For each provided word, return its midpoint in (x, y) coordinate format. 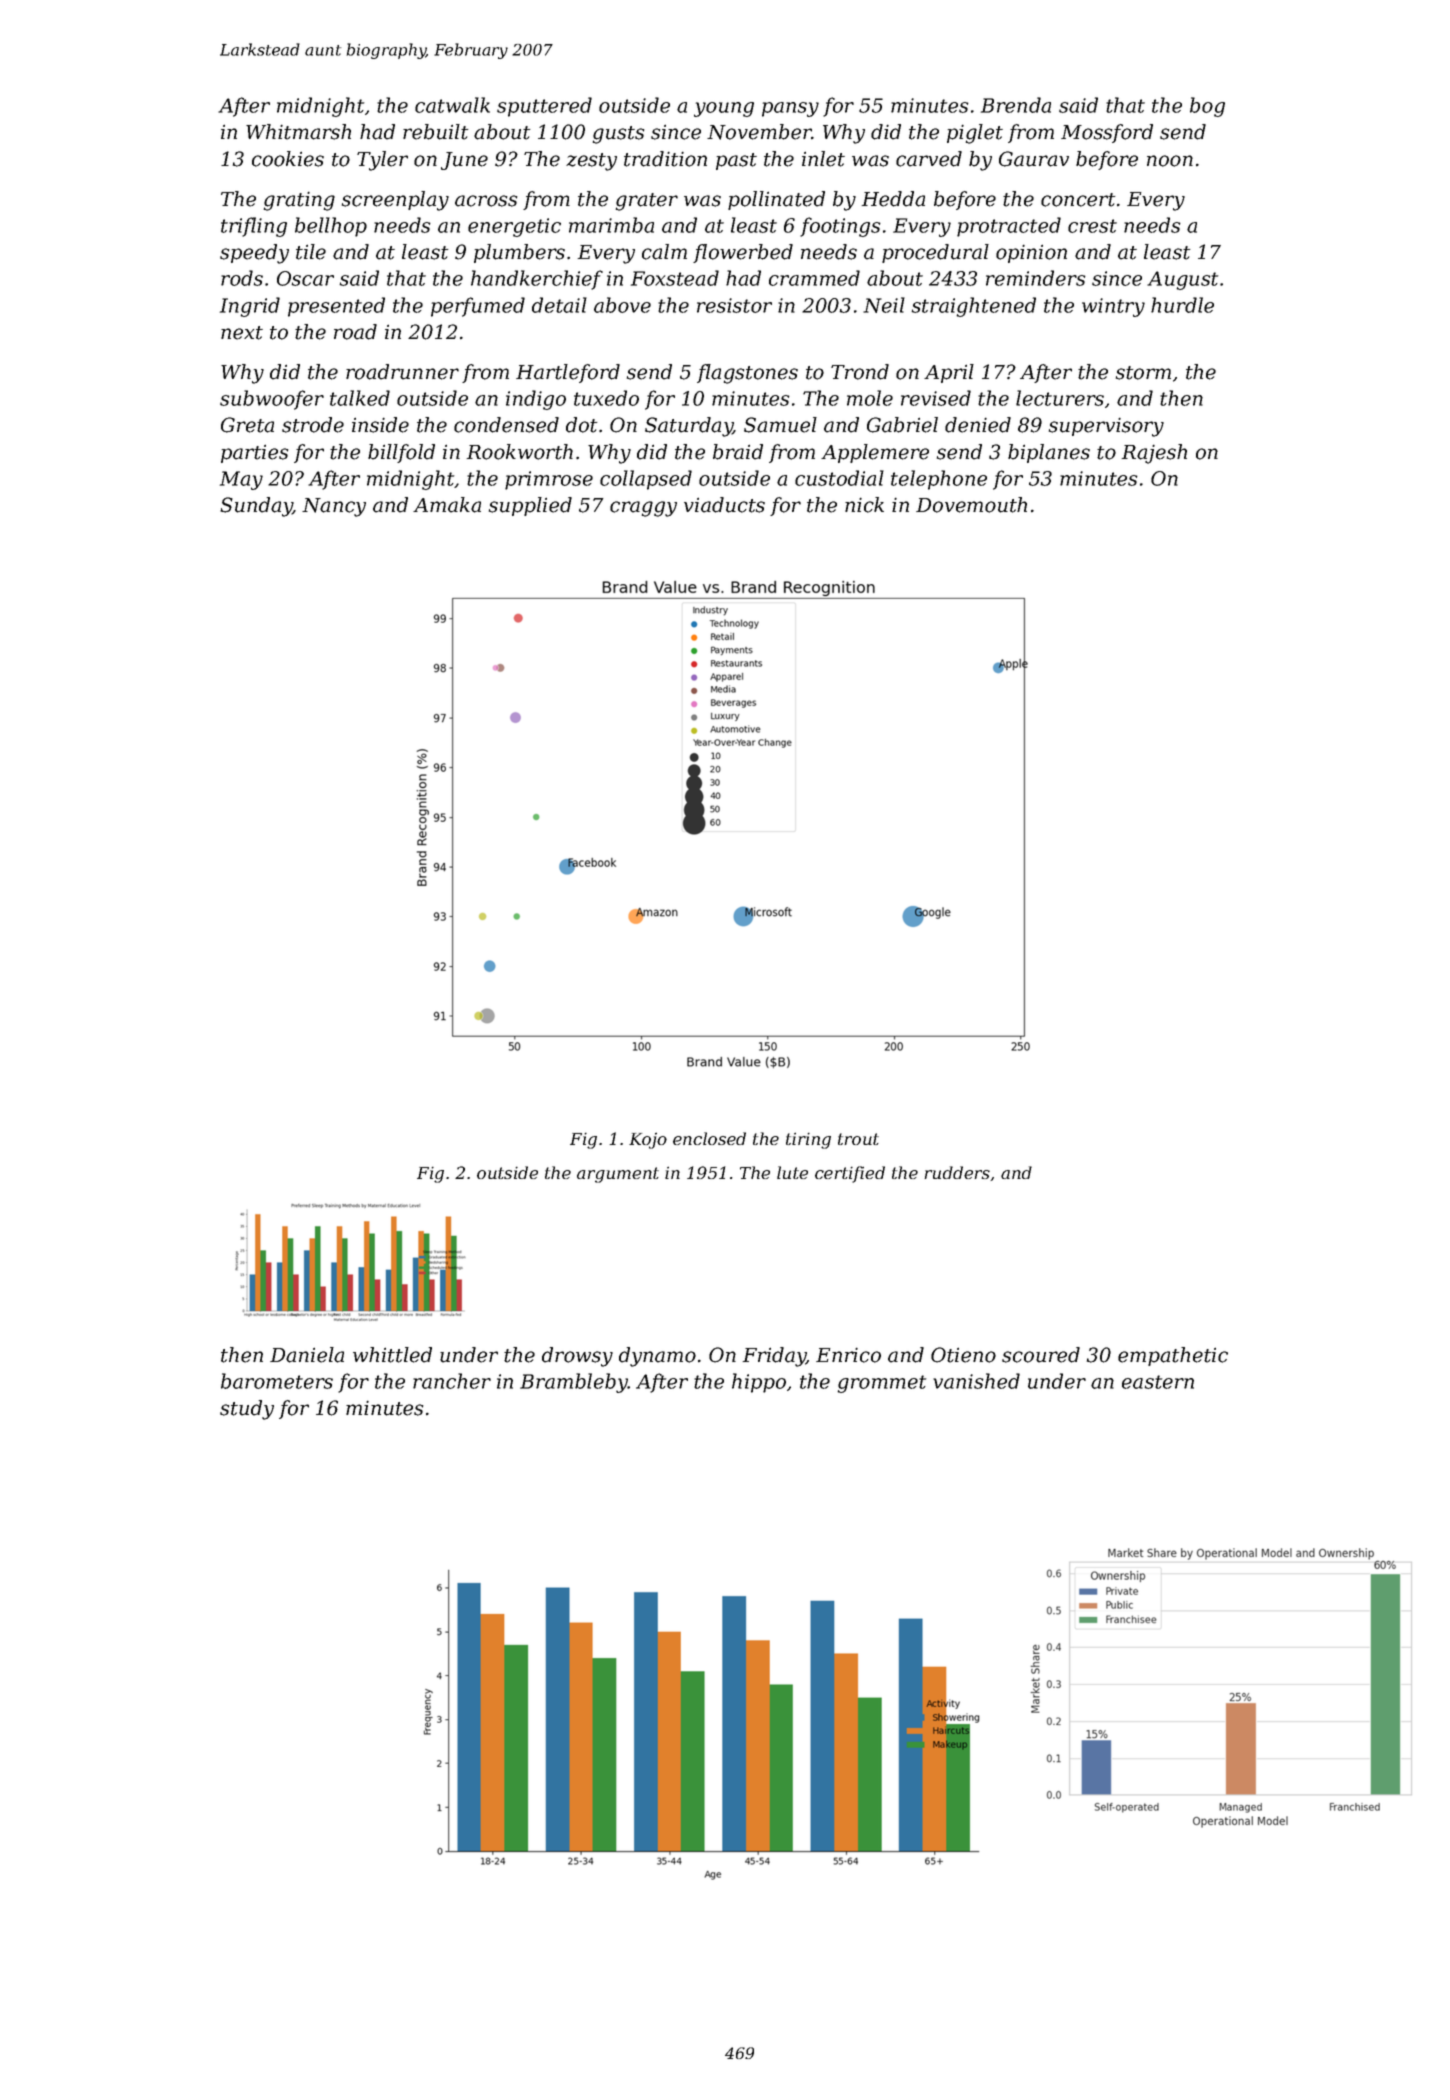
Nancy (334, 507)
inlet (823, 159)
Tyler (382, 161)
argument (618, 1175)
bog (1207, 107)
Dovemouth (971, 505)
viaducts (724, 505)
